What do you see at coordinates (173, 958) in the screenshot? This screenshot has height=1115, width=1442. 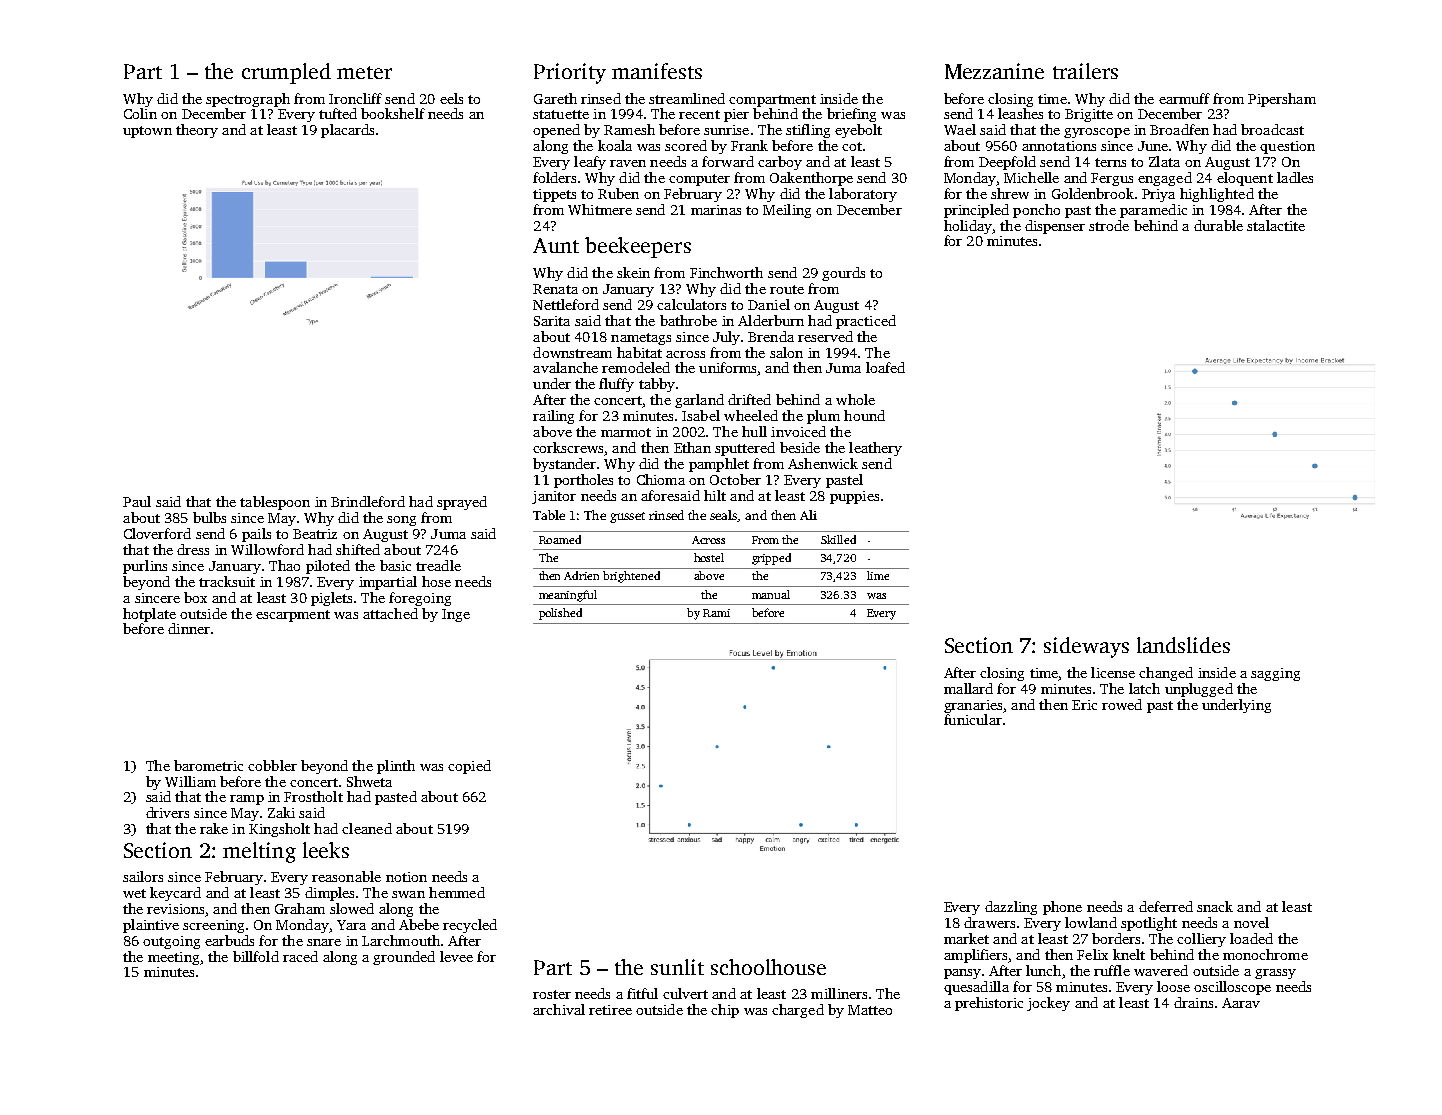 I see `meeting` at bounding box center [173, 958].
